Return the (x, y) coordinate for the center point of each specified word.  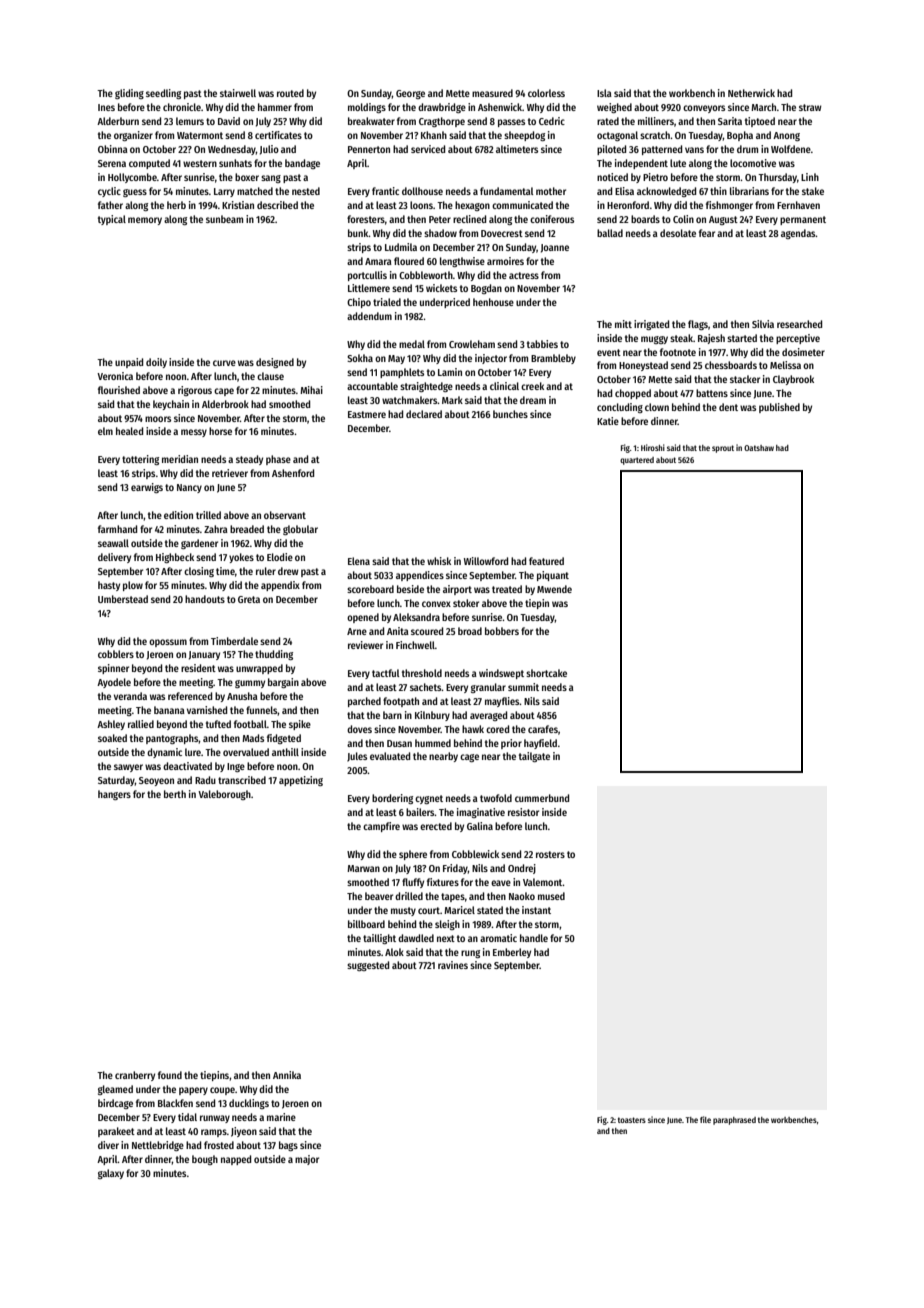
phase (278, 460)
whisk (439, 561)
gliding (129, 94)
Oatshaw (759, 448)
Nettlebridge (158, 1146)
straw (810, 107)
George (410, 94)
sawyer (128, 768)
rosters (550, 854)
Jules (357, 757)
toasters (632, 1120)
